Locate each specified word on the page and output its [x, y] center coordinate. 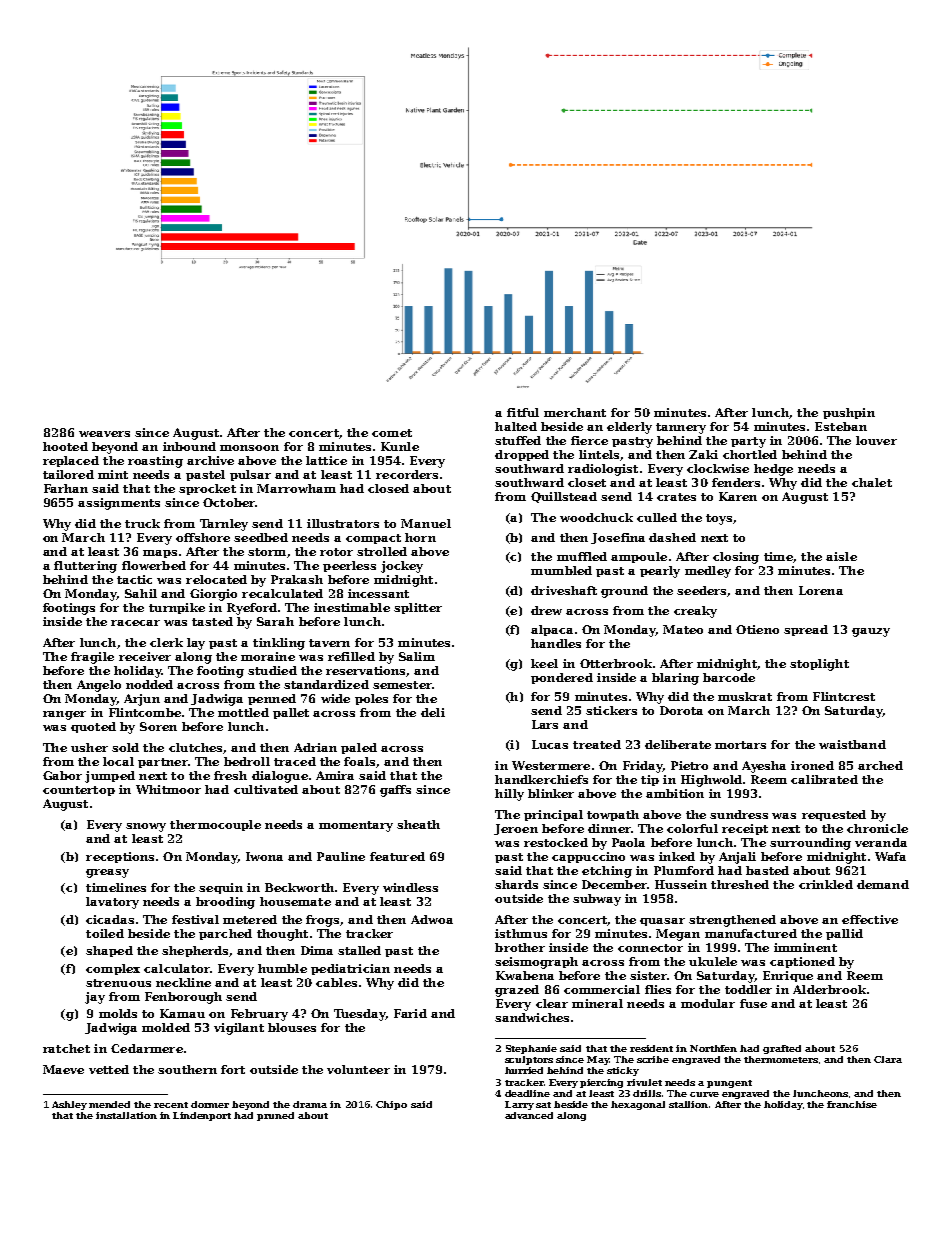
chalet [872, 482]
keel [544, 663]
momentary [356, 826]
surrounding [810, 844]
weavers [104, 434]
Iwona [264, 856]
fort [233, 1069]
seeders [701, 590]
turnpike [177, 608]
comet [392, 433]
